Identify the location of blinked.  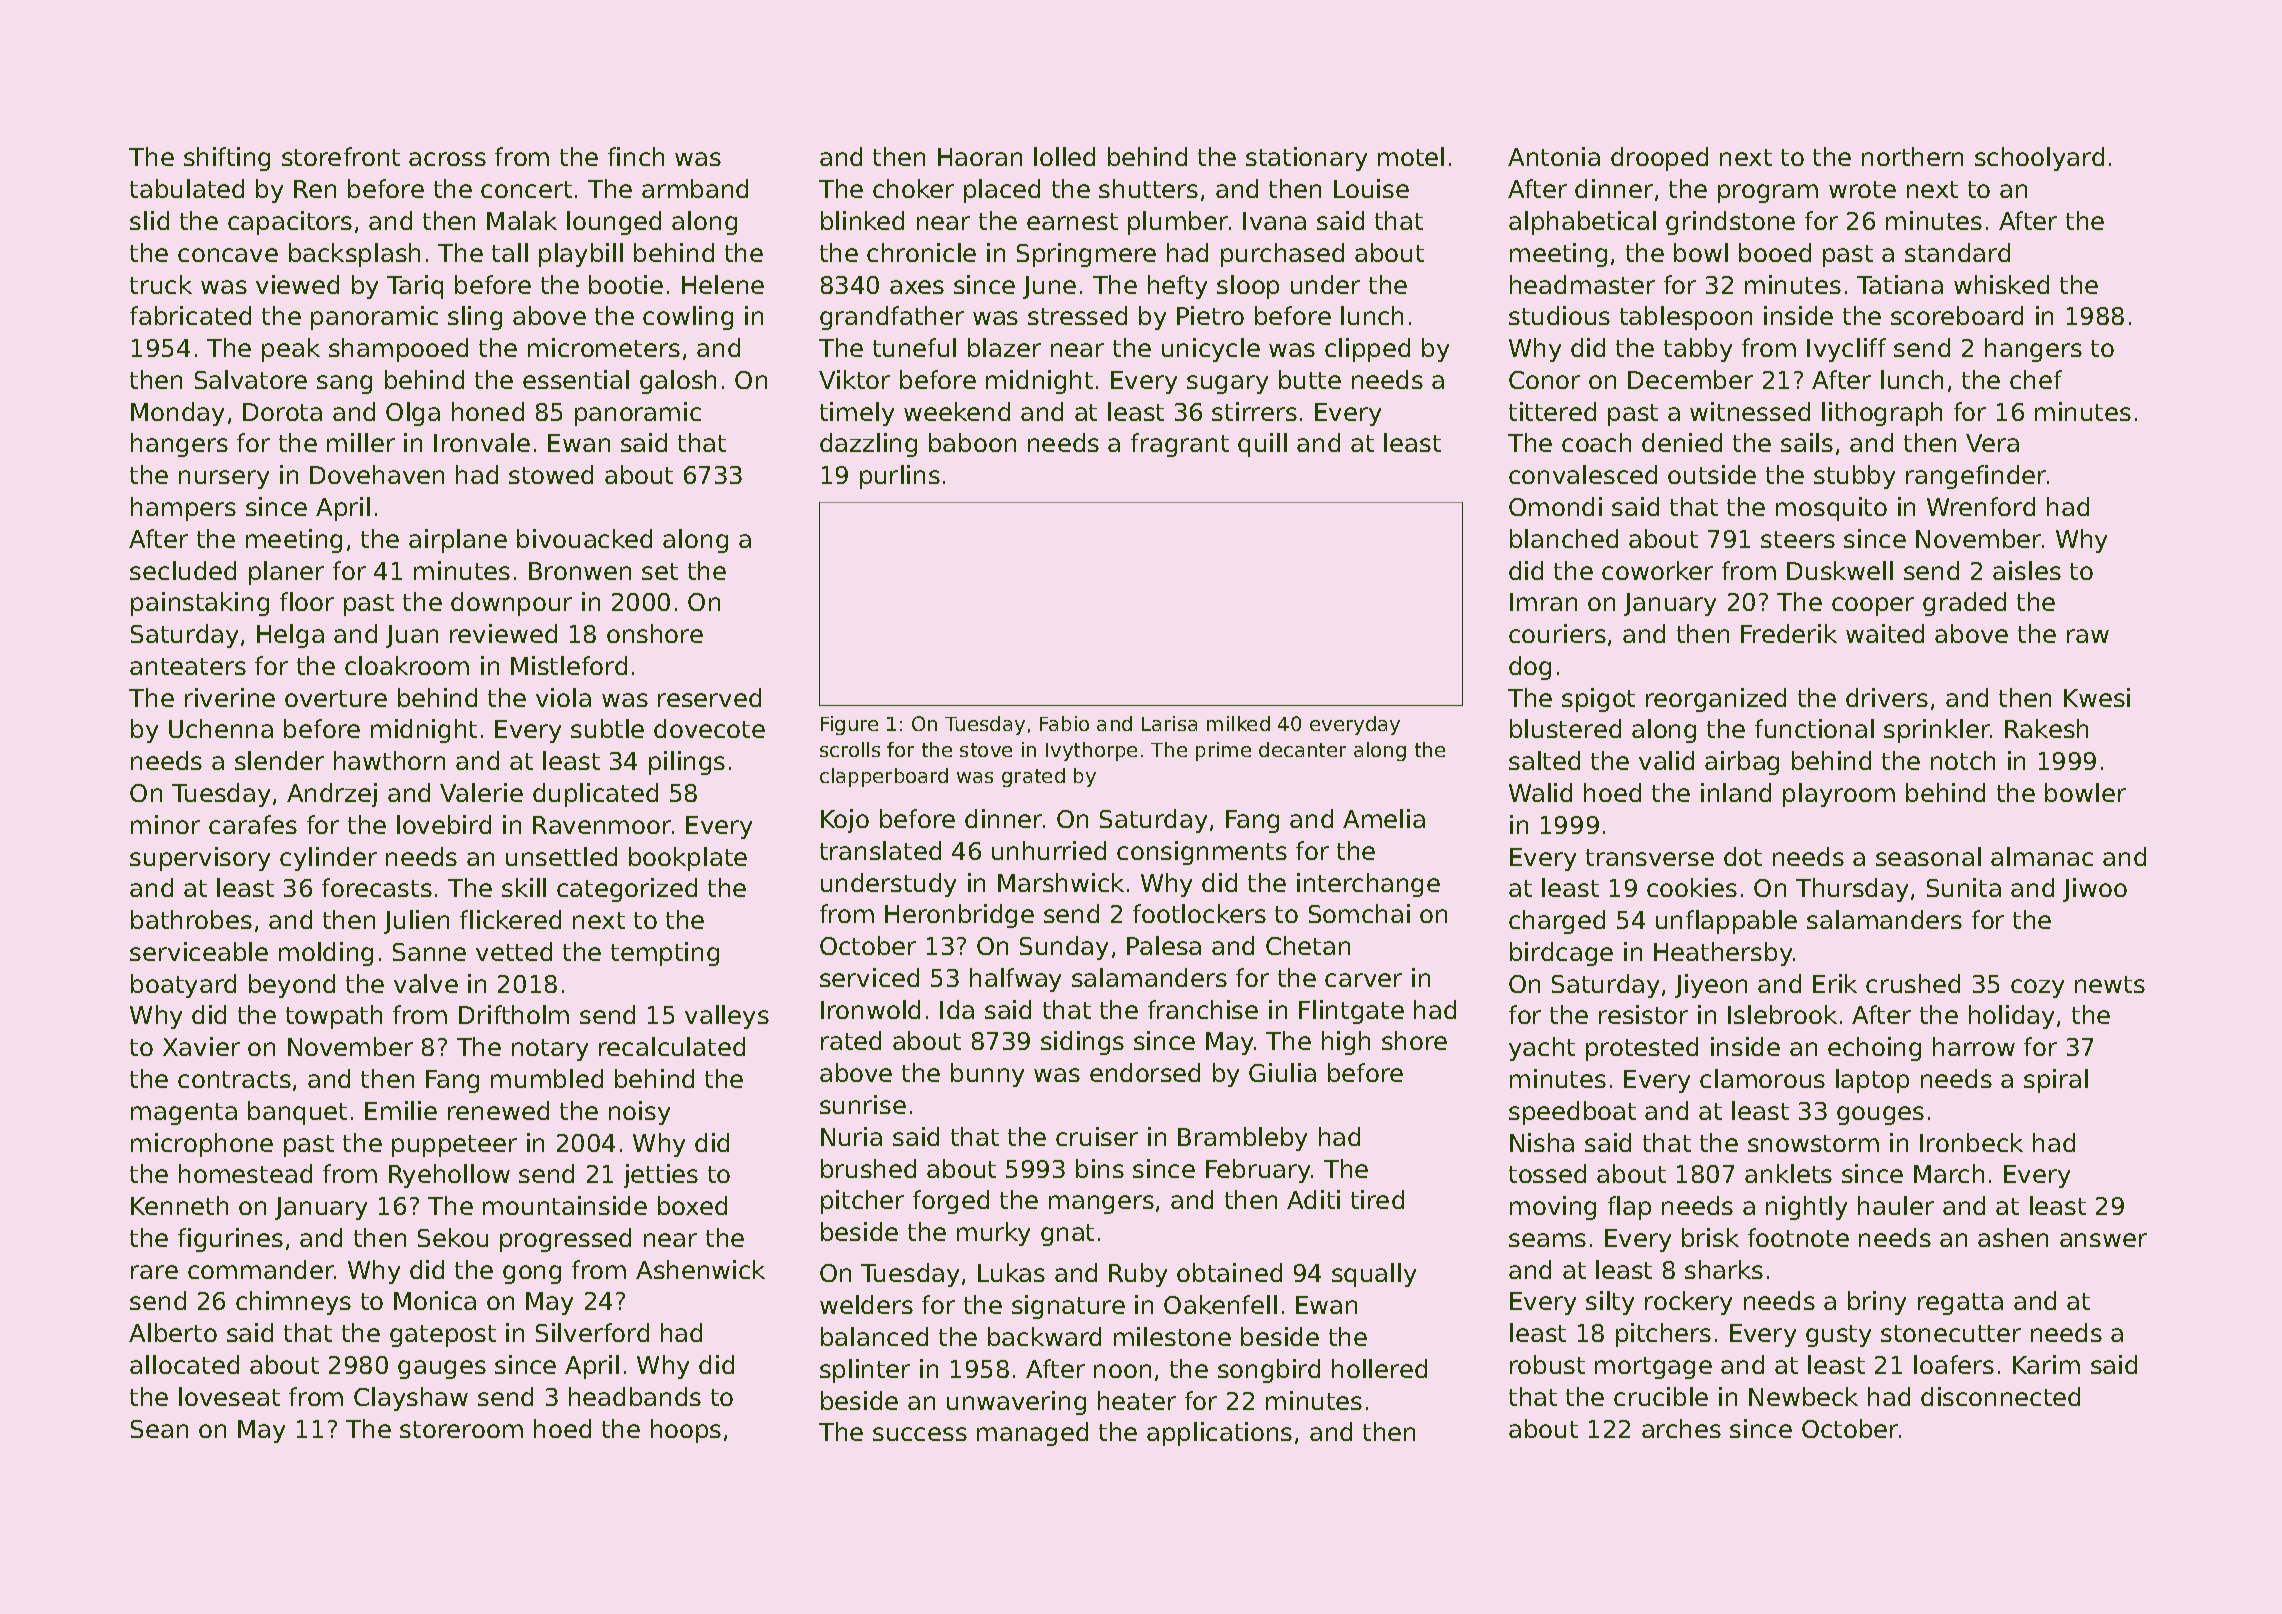
(862, 220).
